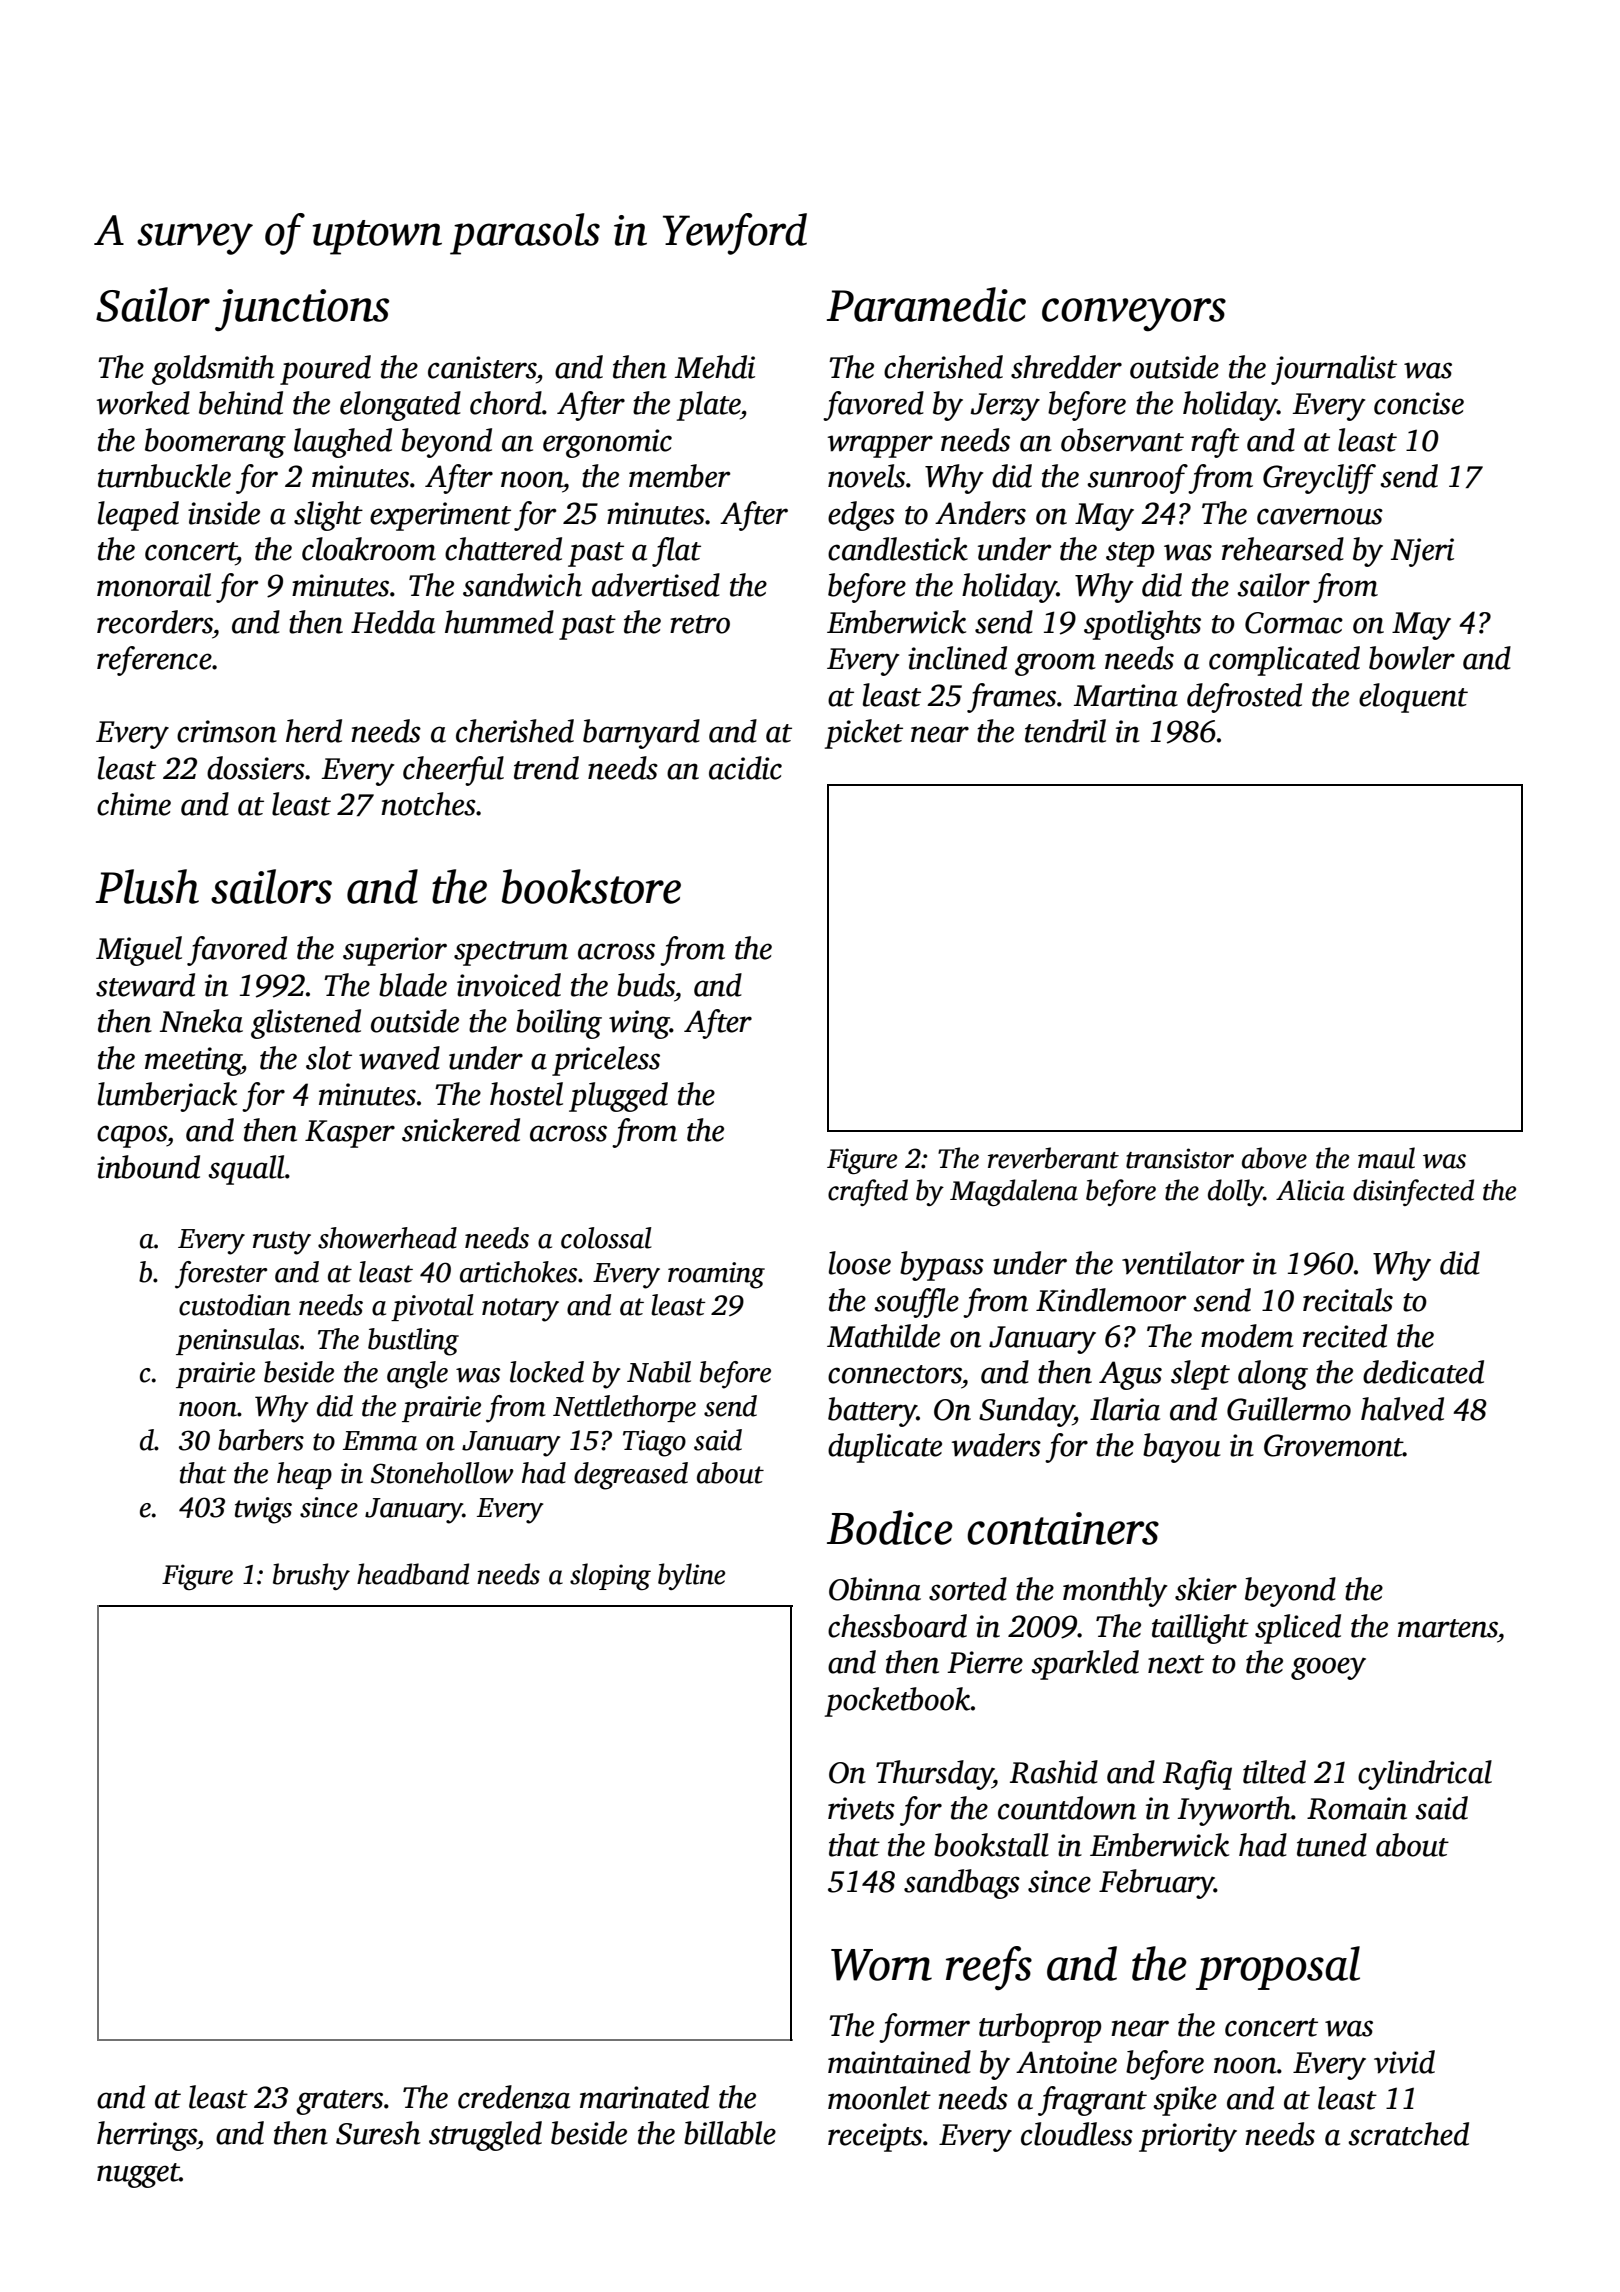 Image resolution: width=1620 pixels, height=2292 pixels. What do you see at coordinates (378, 2133) in the image?
I see `Suresh` at bounding box center [378, 2133].
